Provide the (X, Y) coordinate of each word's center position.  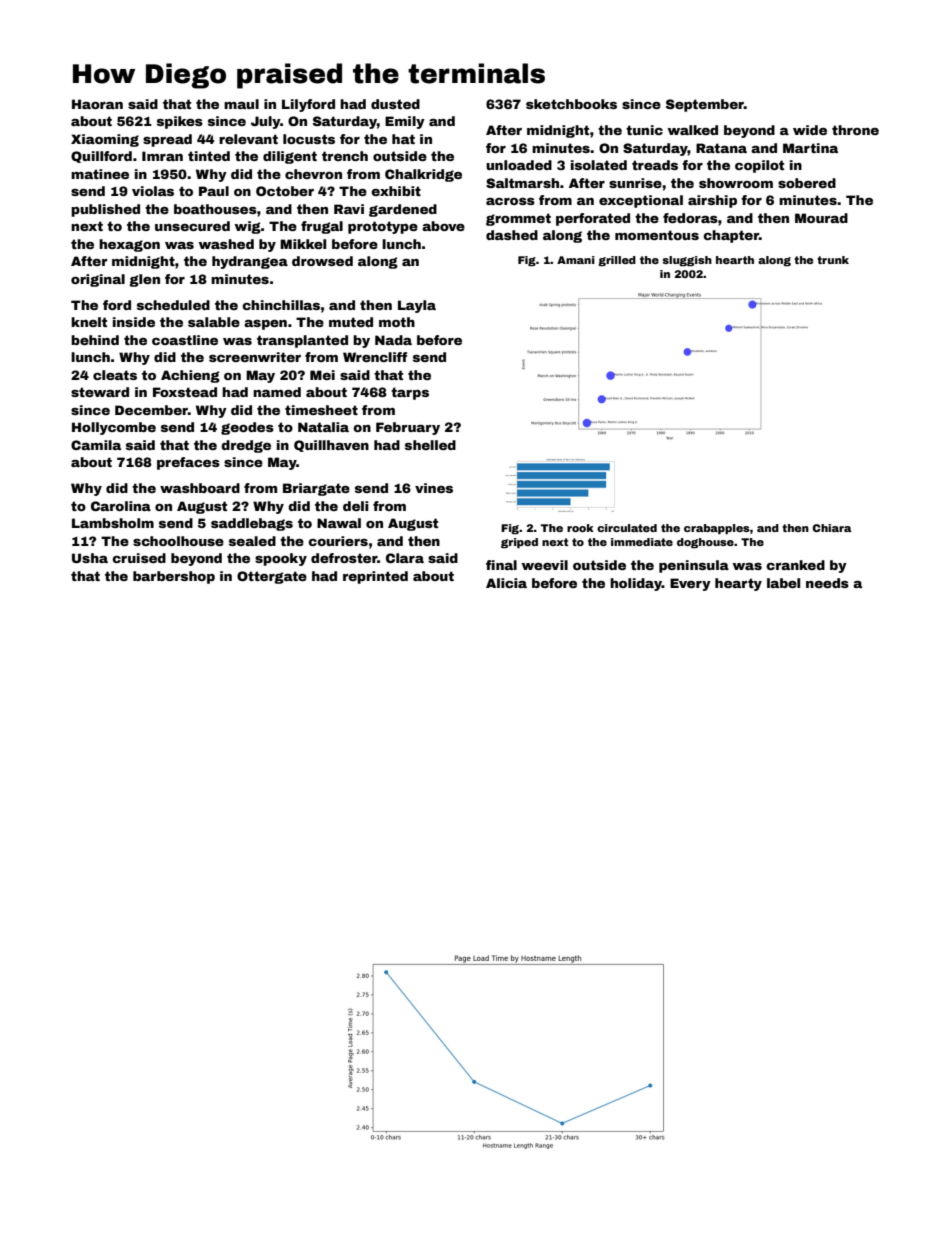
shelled (430, 445)
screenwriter (255, 357)
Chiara (832, 528)
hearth (735, 260)
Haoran (97, 104)
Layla (417, 306)
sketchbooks (571, 104)
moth (397, 322)
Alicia (506, 583)
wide (810, 130)
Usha (90, 558)
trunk (833, 260)
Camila (96, 445)
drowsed (322, 261)
